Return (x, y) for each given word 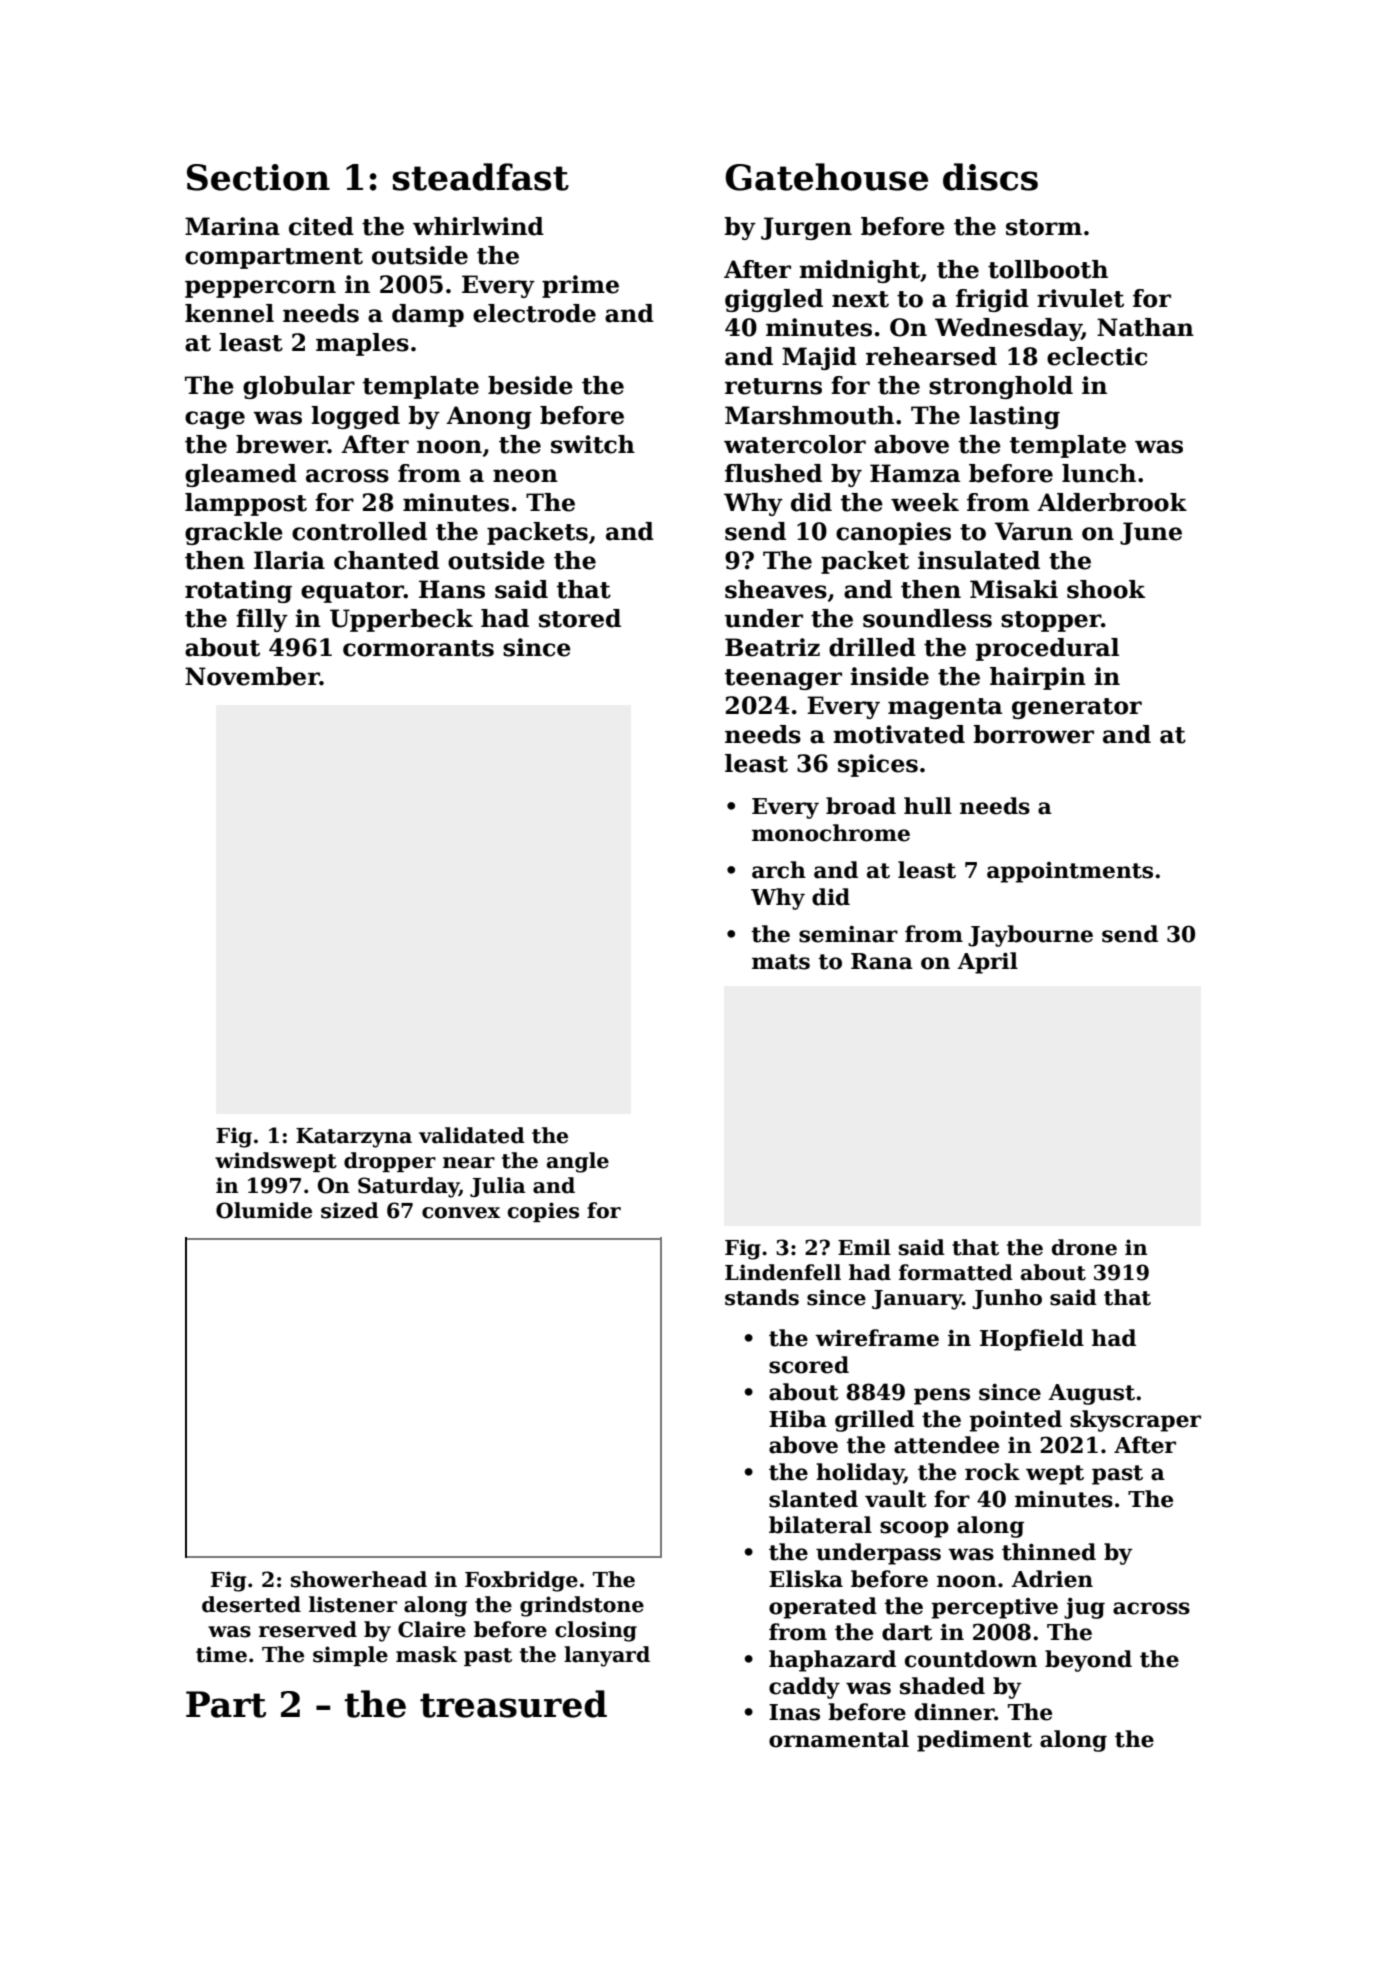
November (252, 676)
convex (461, 1213)
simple (350, 1656)
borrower (1034, 734)
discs (990, 177)
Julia (498, 1187)
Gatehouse (826, 177)
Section (258, 177)
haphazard (832, 1661)
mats (781, 962)
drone (1084, 1247)
